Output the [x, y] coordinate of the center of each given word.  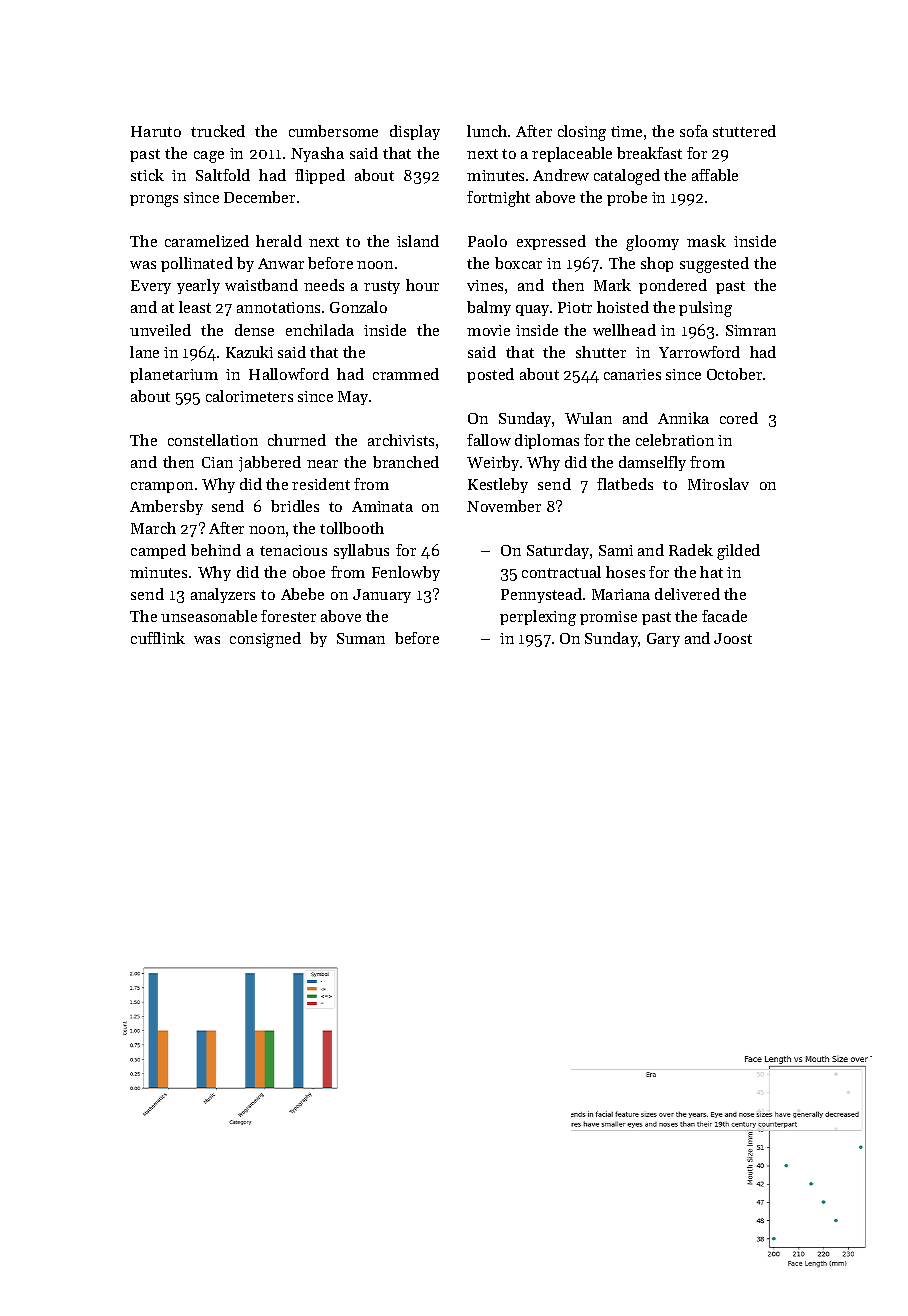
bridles [295, 506]
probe [627, 198]
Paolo [487, 241]
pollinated [197, 264]
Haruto [156, 131]
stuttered [744, 131]
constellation [213, 440]
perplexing [538, 618]
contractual [561, 572]
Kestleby [498, 485]
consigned [265, 640]
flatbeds [625, 484]
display [415, 132]
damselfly [652, 463]
